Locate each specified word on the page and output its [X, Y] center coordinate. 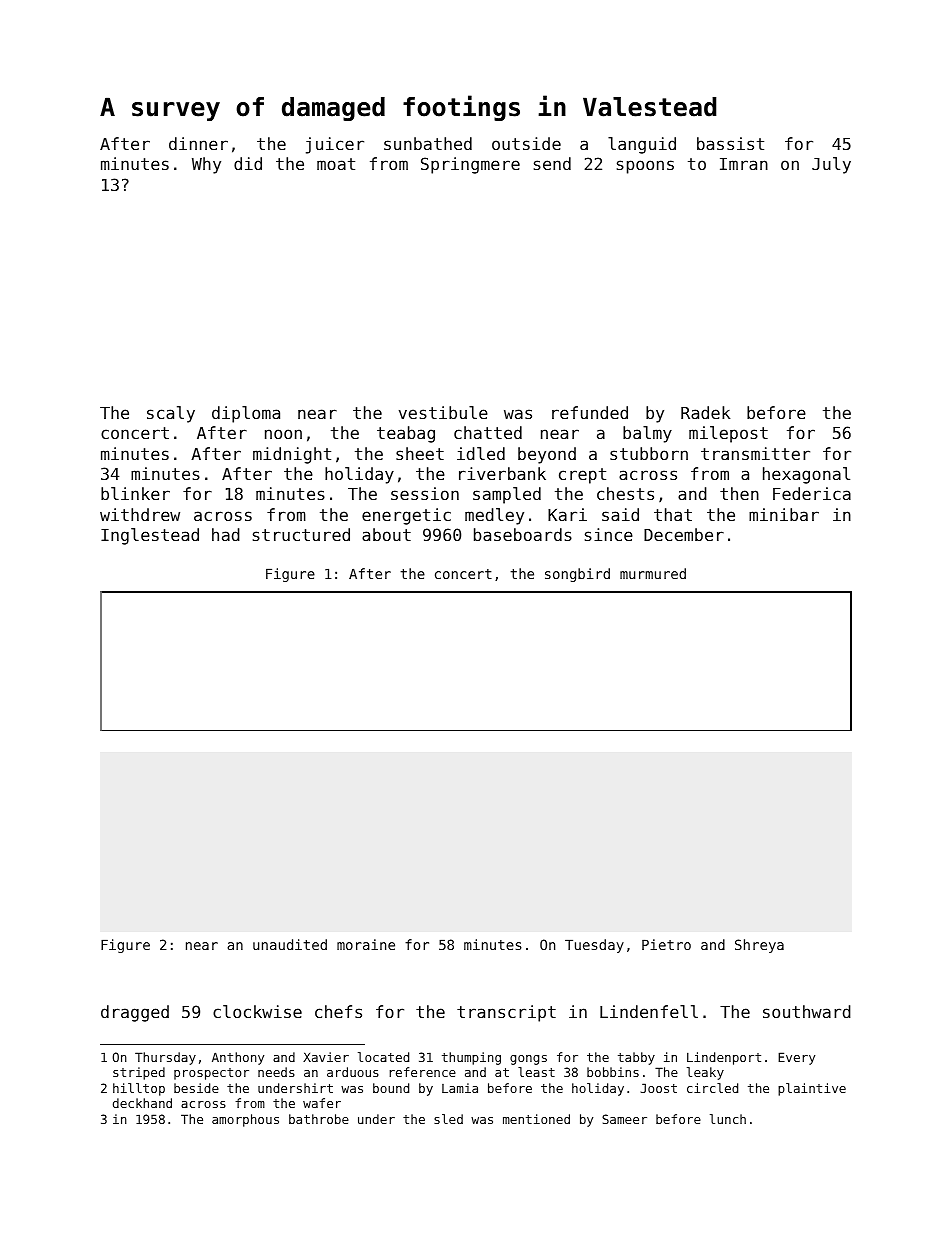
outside [526, 143]
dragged [135, 1013]
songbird [577, 575]
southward [807, 1011]
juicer [335, 145]
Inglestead [150, 536]
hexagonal [806, 475]
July [831, 165]
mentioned [536, 1119]
